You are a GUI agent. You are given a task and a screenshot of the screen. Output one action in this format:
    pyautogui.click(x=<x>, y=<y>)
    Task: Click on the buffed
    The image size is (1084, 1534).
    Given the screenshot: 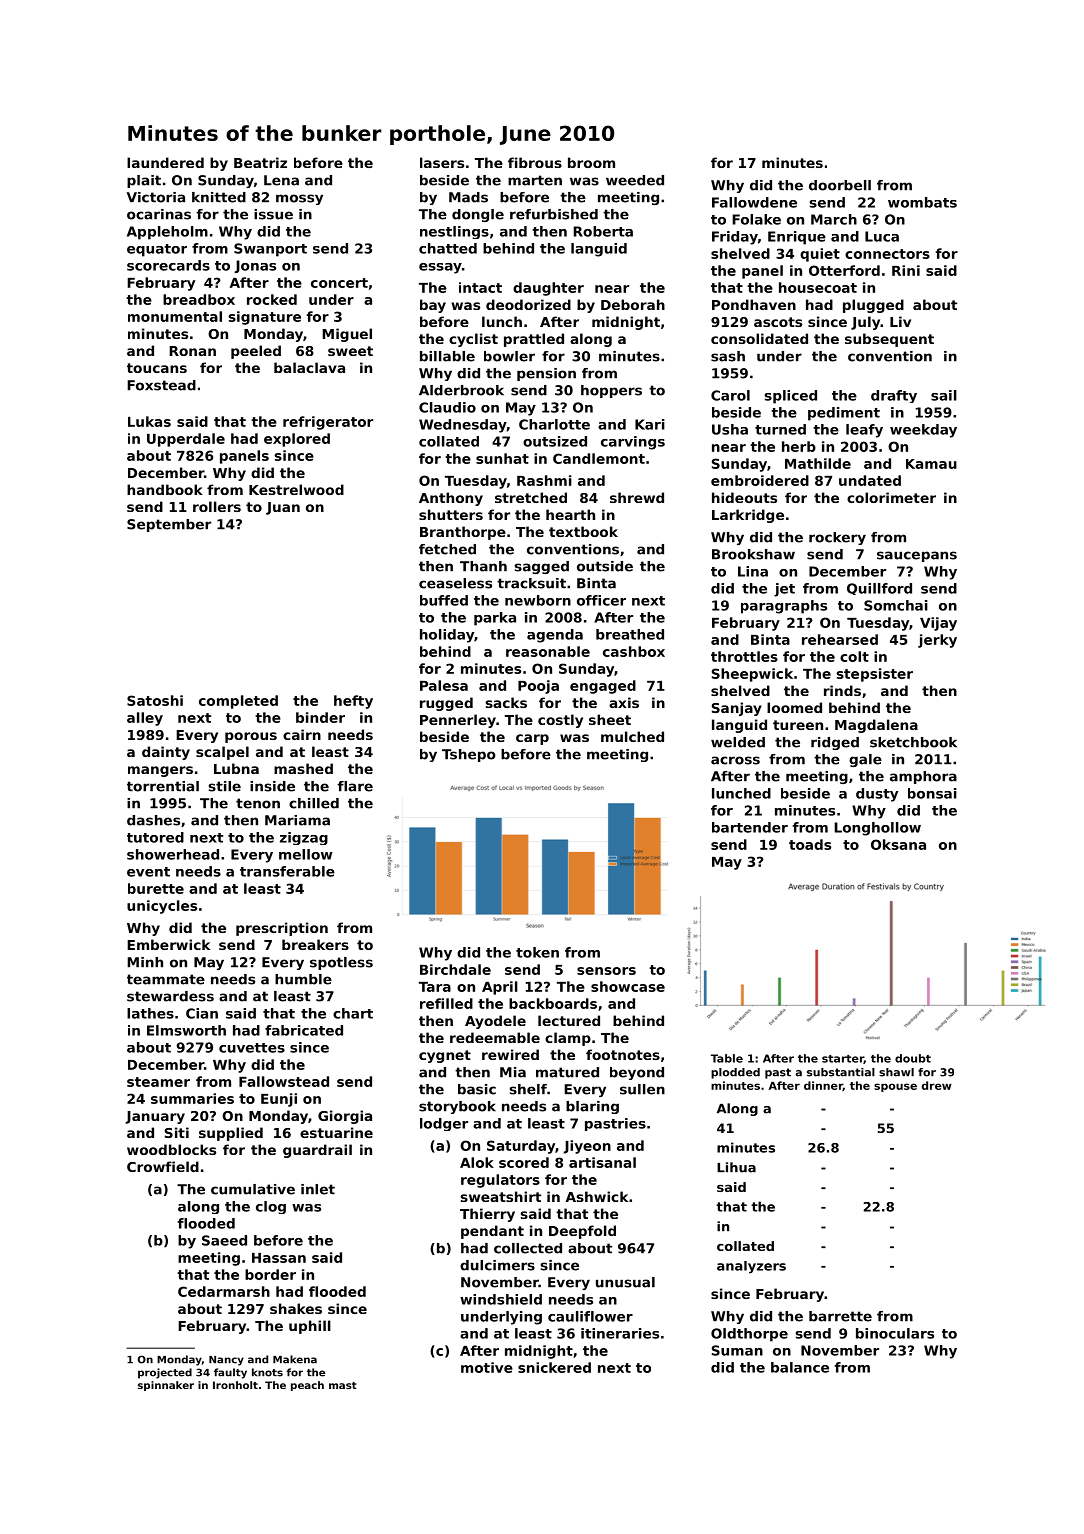 What is the action you would take?
    pyautogui.click(x=444, y=600)
